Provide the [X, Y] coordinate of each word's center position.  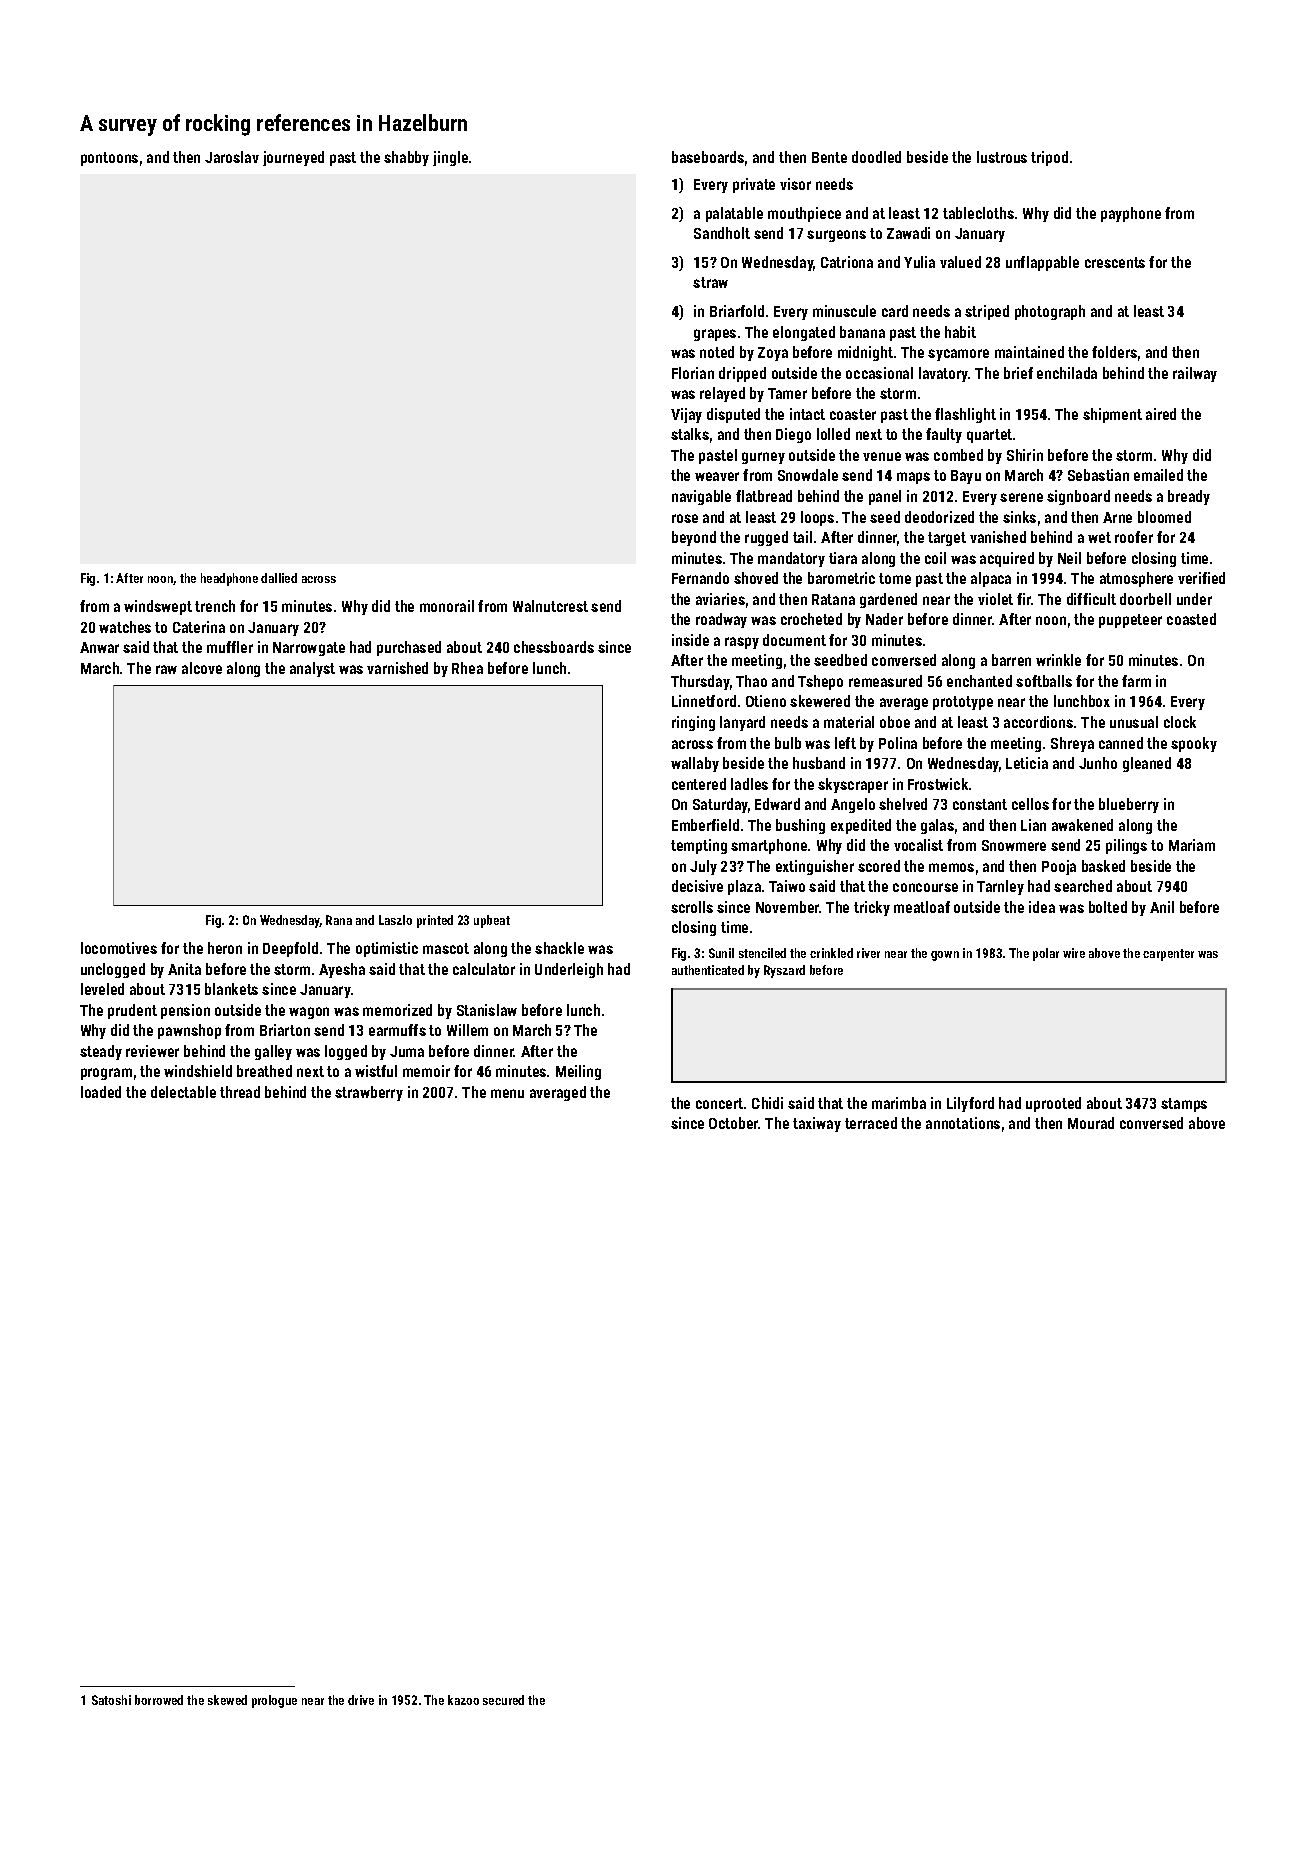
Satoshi [111, 1700]
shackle [559, 948]
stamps [1184, 1105]
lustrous [1002, 157]
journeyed [293, 158]
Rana [339, 920]
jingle [450, 158]
